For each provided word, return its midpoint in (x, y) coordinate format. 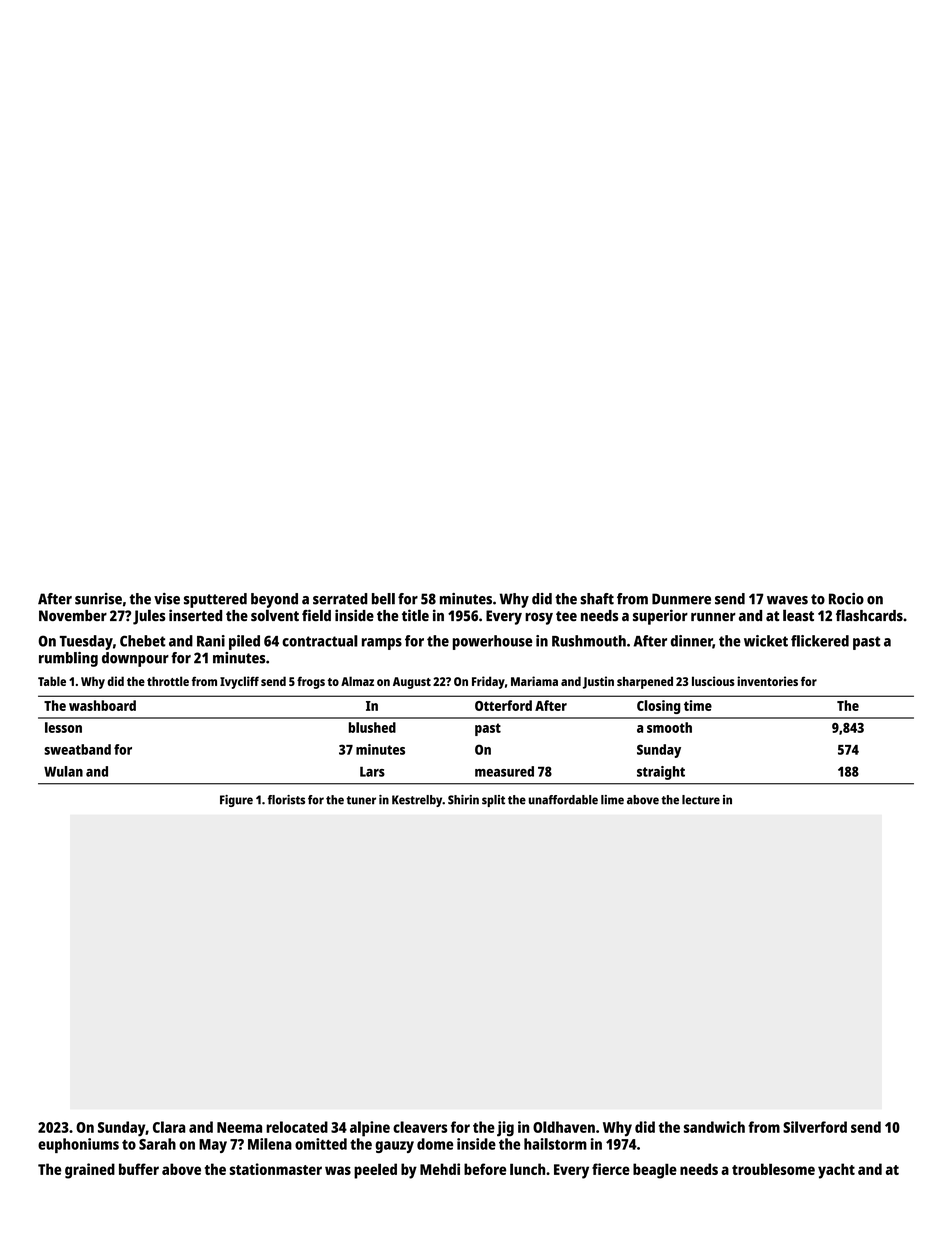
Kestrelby (417, 801)
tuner (361, 800)
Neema (239, 1127)
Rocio (846, 599)
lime (612, 800)
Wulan (63, 771)
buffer (139, 1169)
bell (383, 599)
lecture (701, 800)
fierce (611, 1169)
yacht (836, 1171)
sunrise (98, 599)
